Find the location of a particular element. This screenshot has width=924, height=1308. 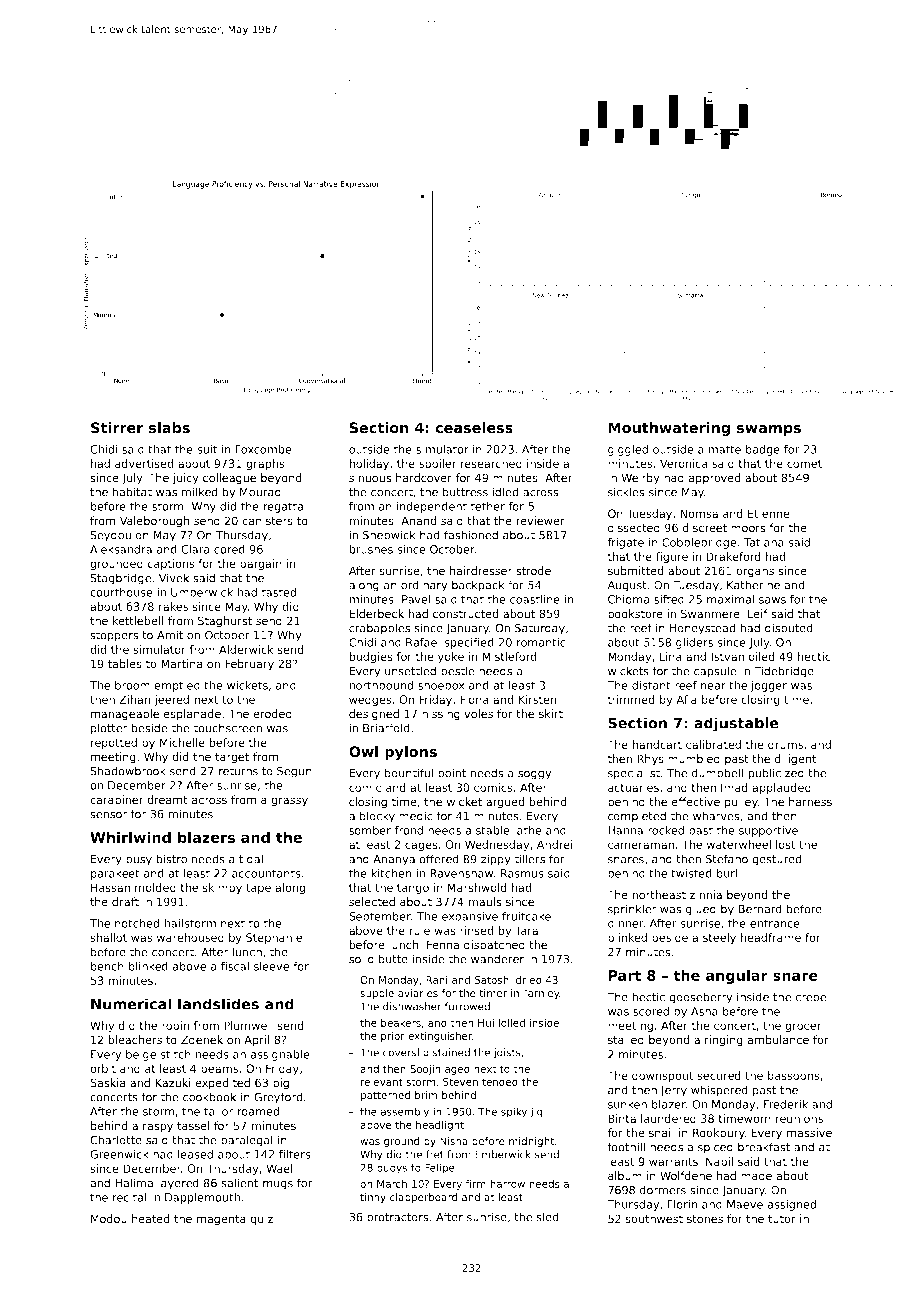

dried is located at coordinates (529, 980).
